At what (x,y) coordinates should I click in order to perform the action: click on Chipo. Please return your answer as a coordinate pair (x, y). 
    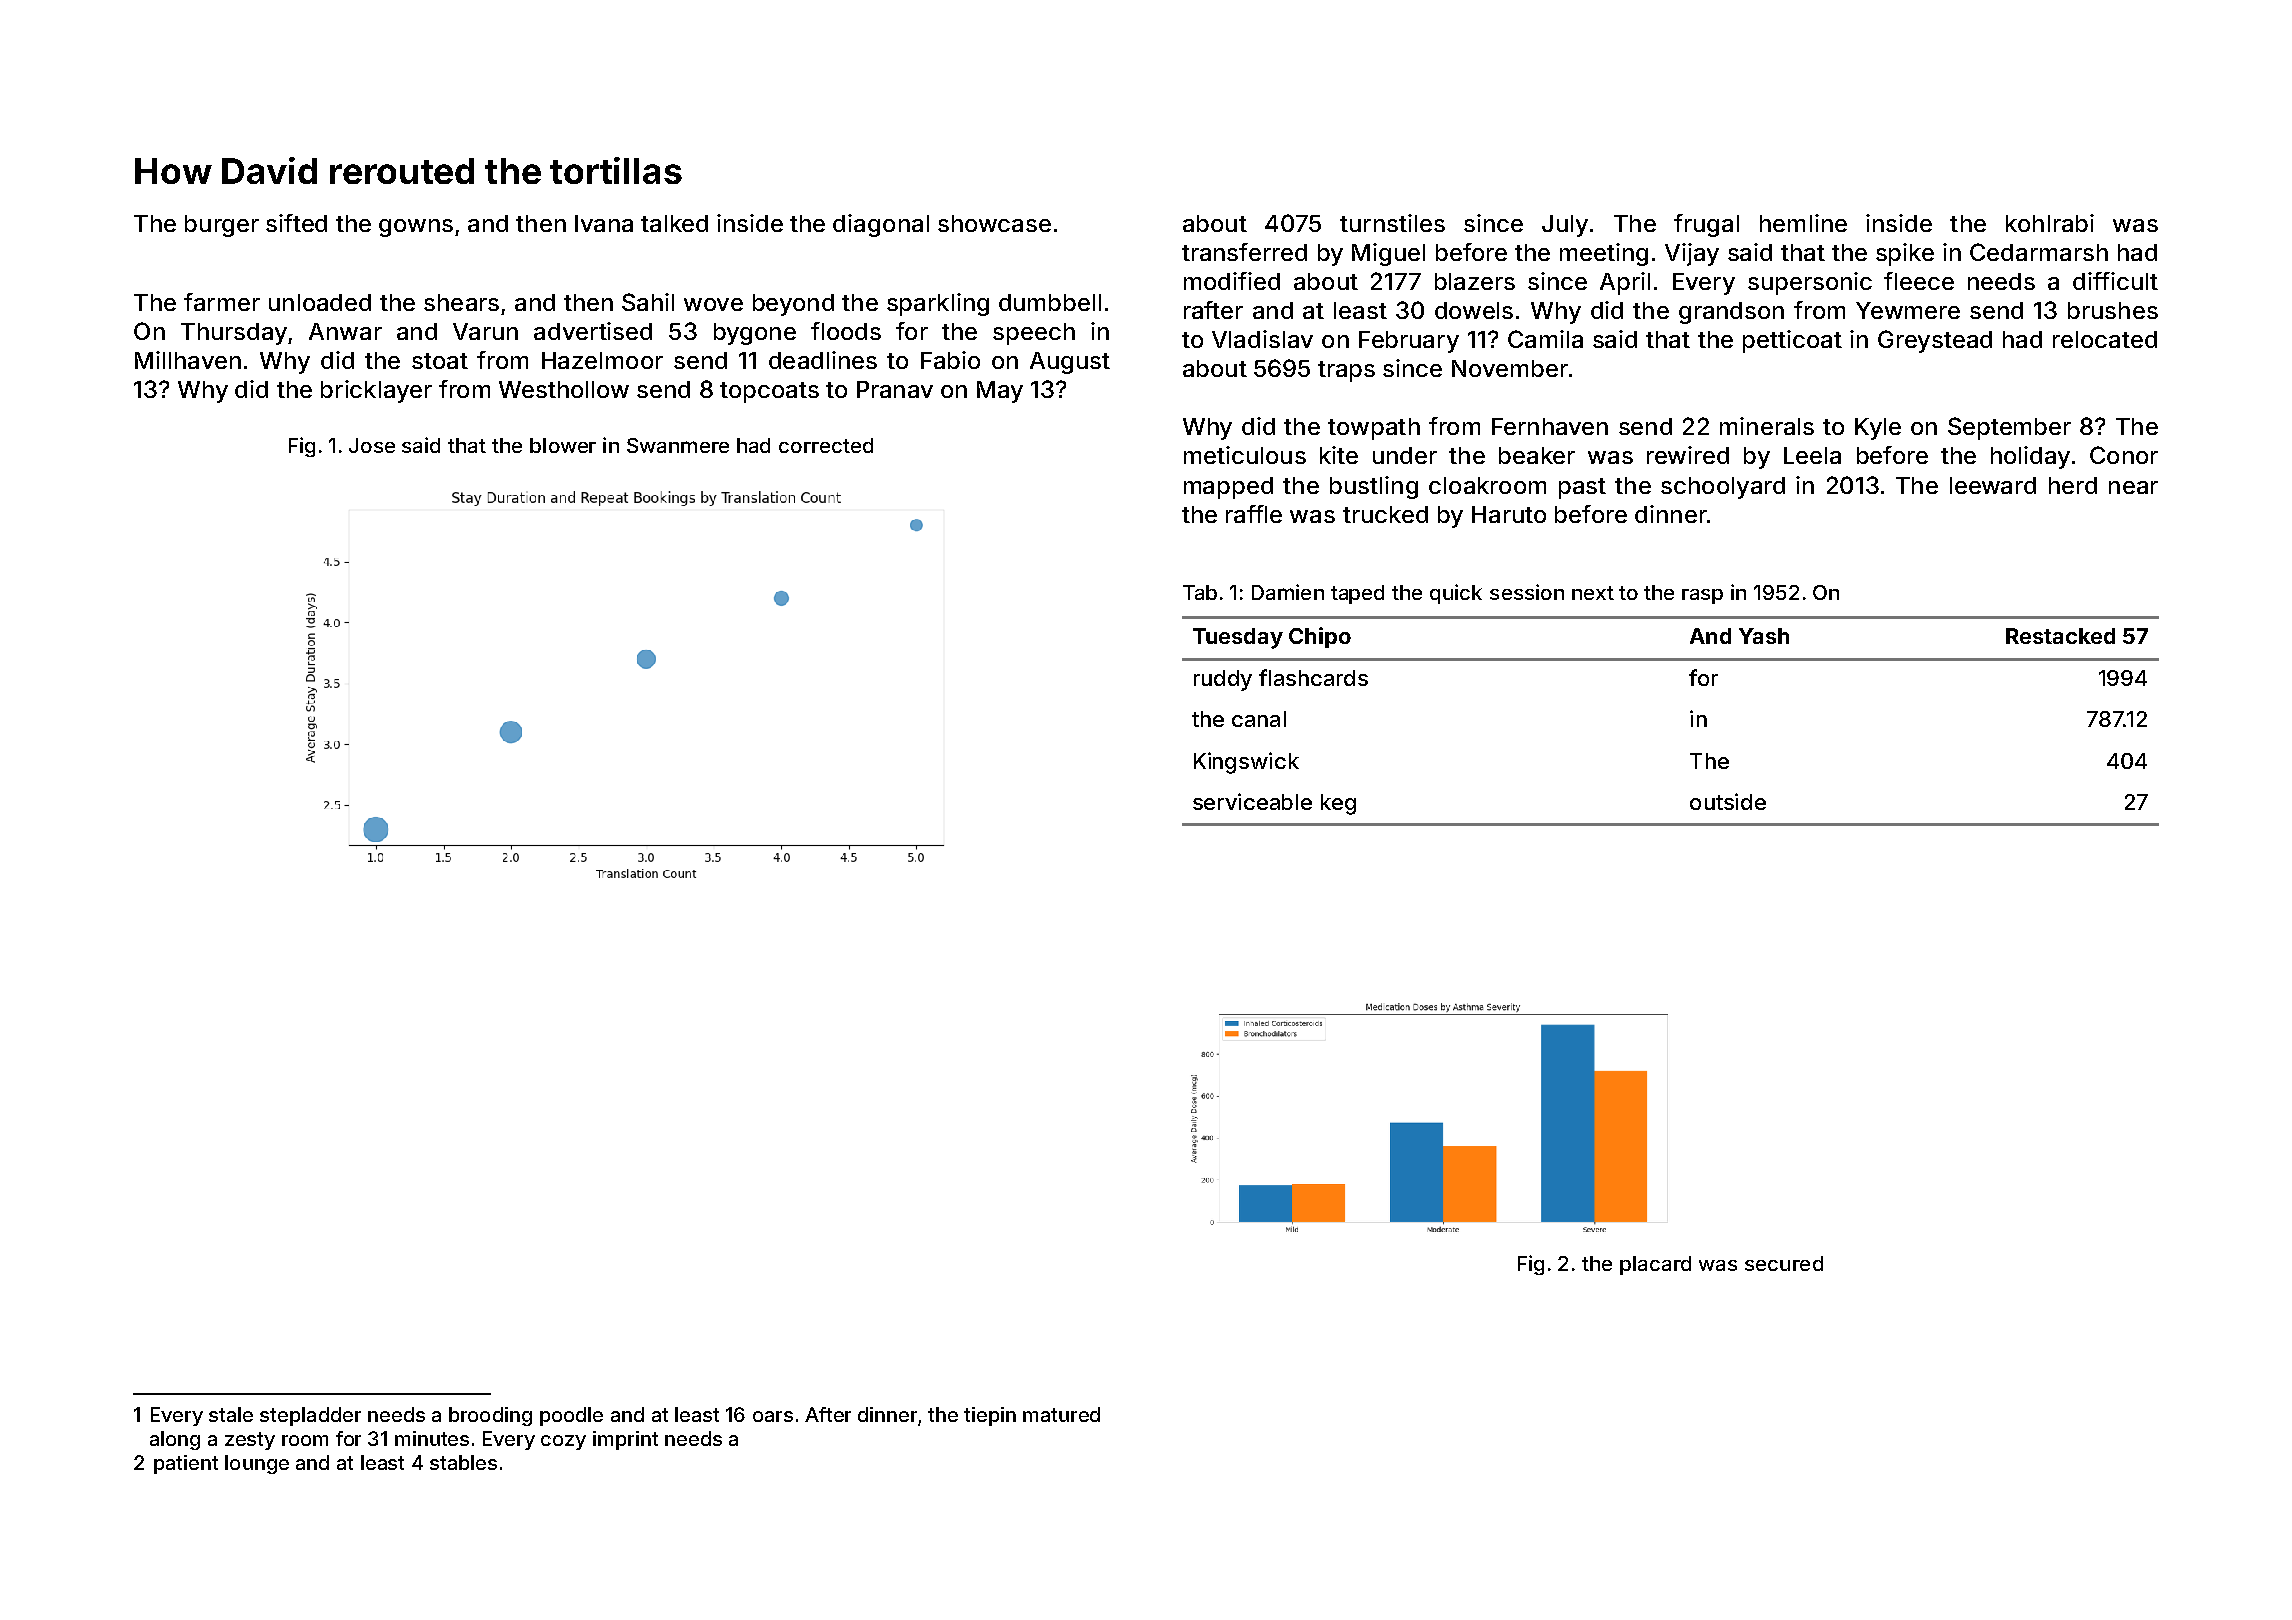
    Looking at the image, I should click on (1320, 637).
